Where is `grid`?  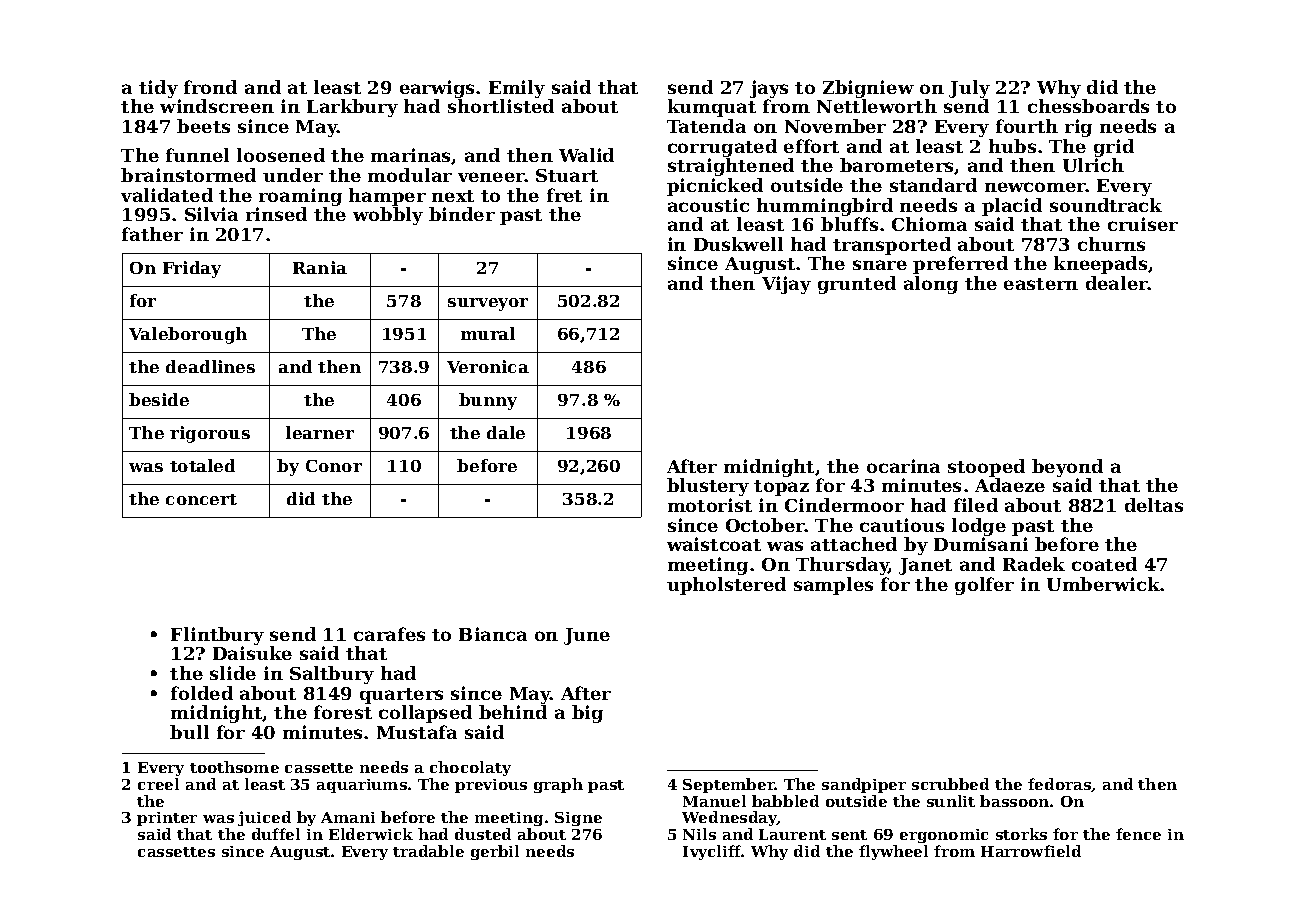
grid is located at coordinates (1114, 148).
